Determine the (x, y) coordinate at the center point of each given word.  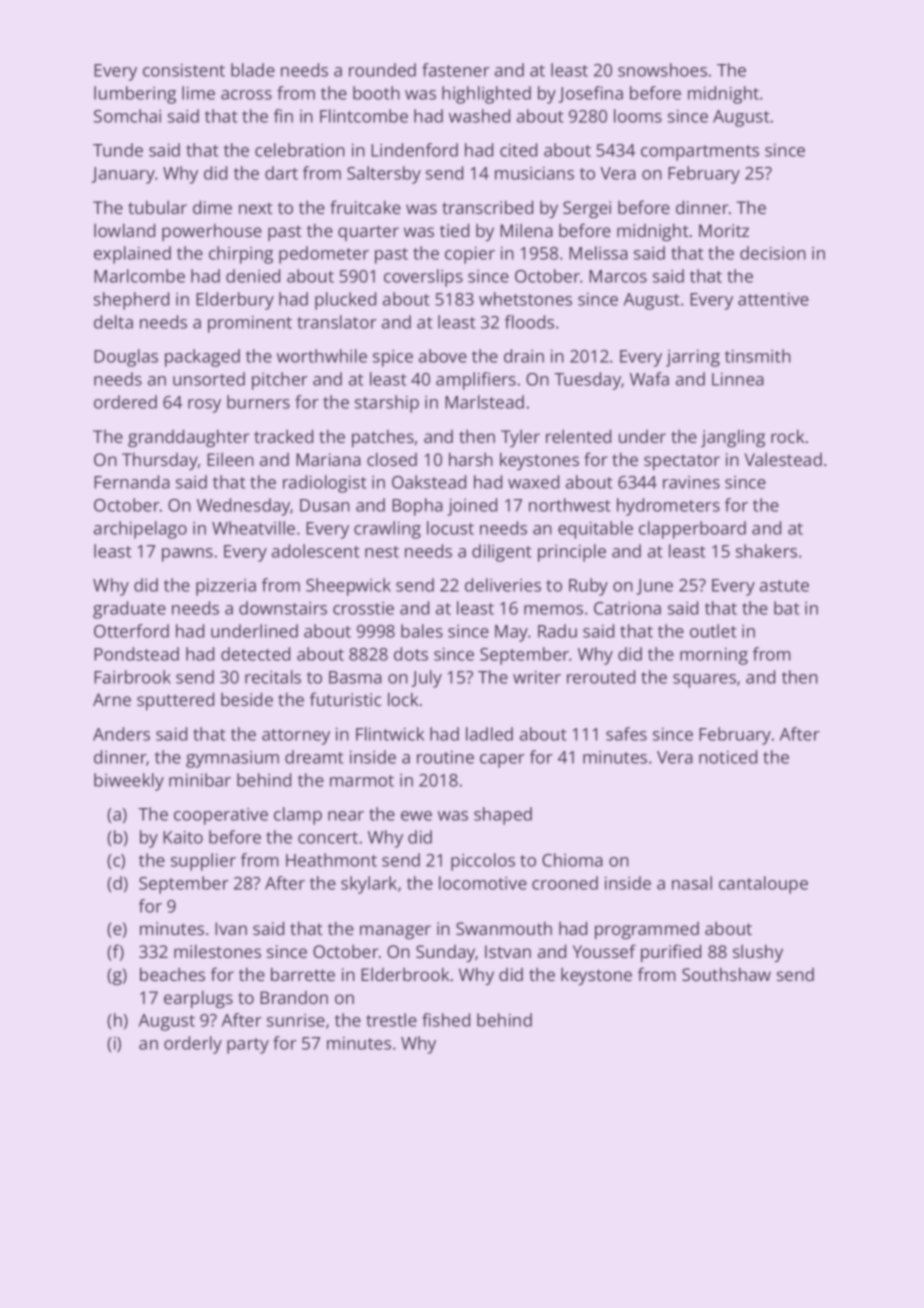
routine (445, 757)
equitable (595, 530)
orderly (193, 1045)
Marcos (618, 276)
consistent (184, 70)
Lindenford (414, 150)
